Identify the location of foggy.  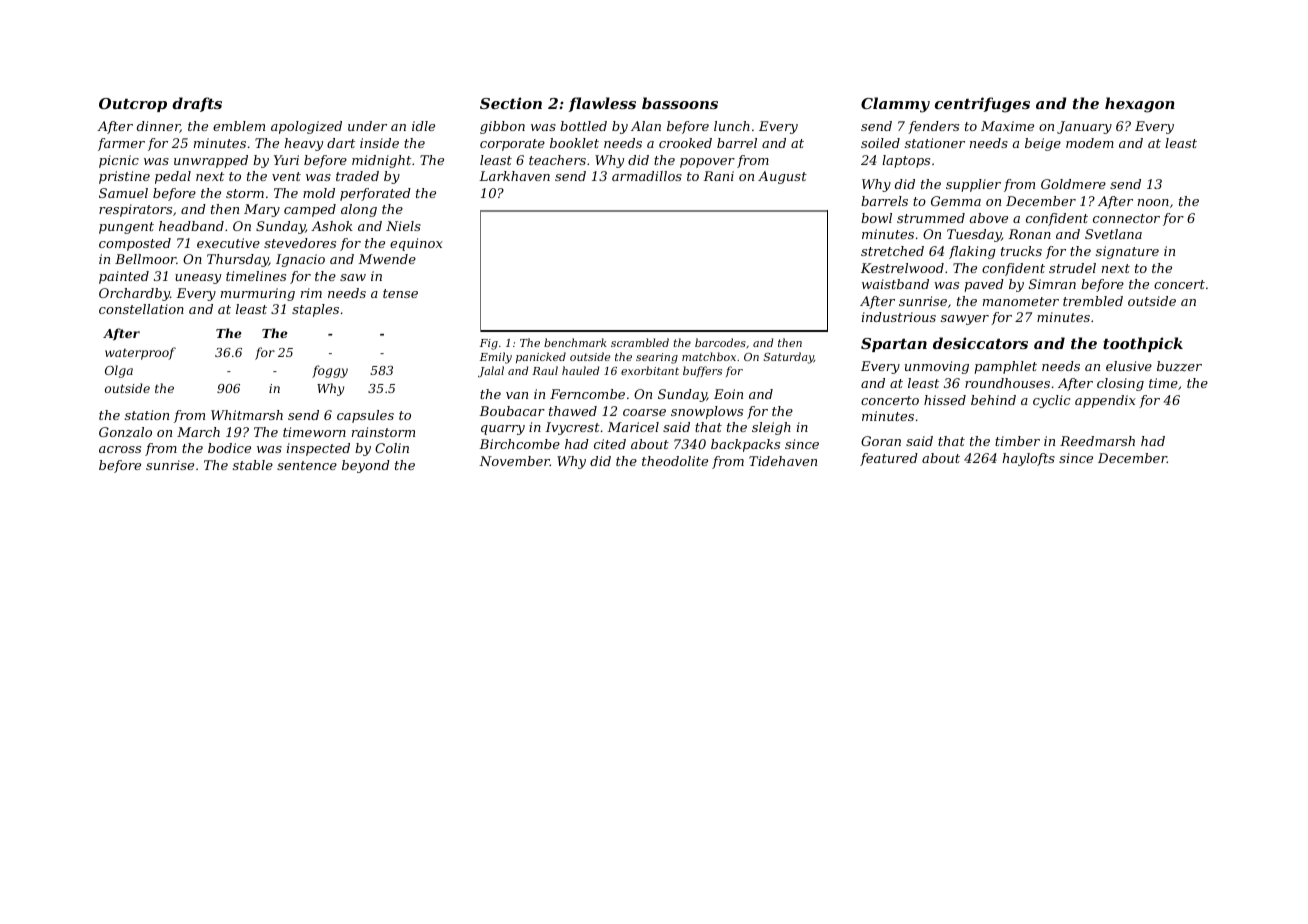
(330, 371).
